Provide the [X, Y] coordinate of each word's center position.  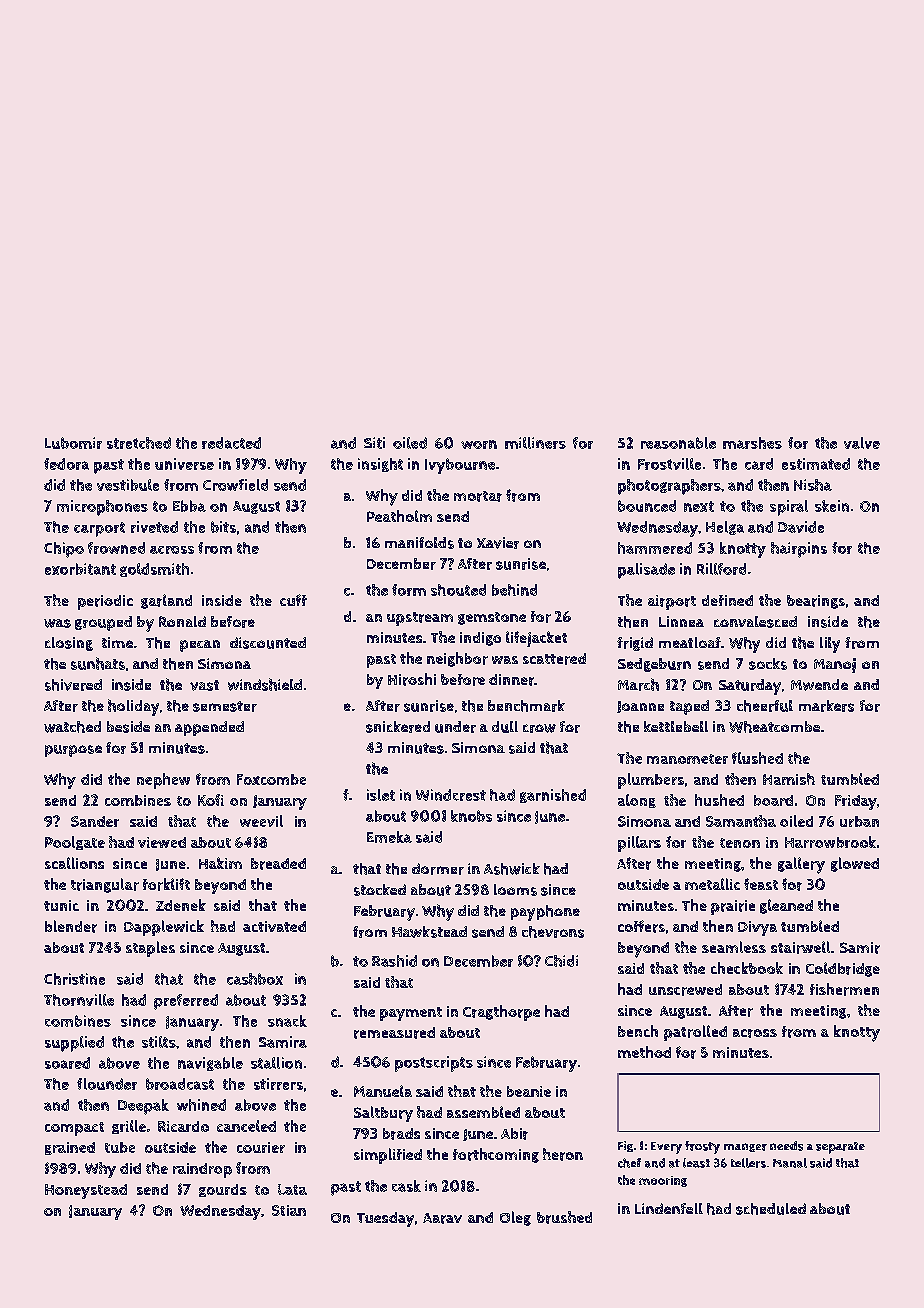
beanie [529, 1091]
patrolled [695, 1033]
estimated [816, 464]
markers [826, 706]
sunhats [98, 663]
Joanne [640, 707]
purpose [73, 751]
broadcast [180, 1084]
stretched [139, 443]
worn [479, 444]
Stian [289, 1210]
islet [381, 795]
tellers [748, 1163]
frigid [635, 644]
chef [629, 1163]
